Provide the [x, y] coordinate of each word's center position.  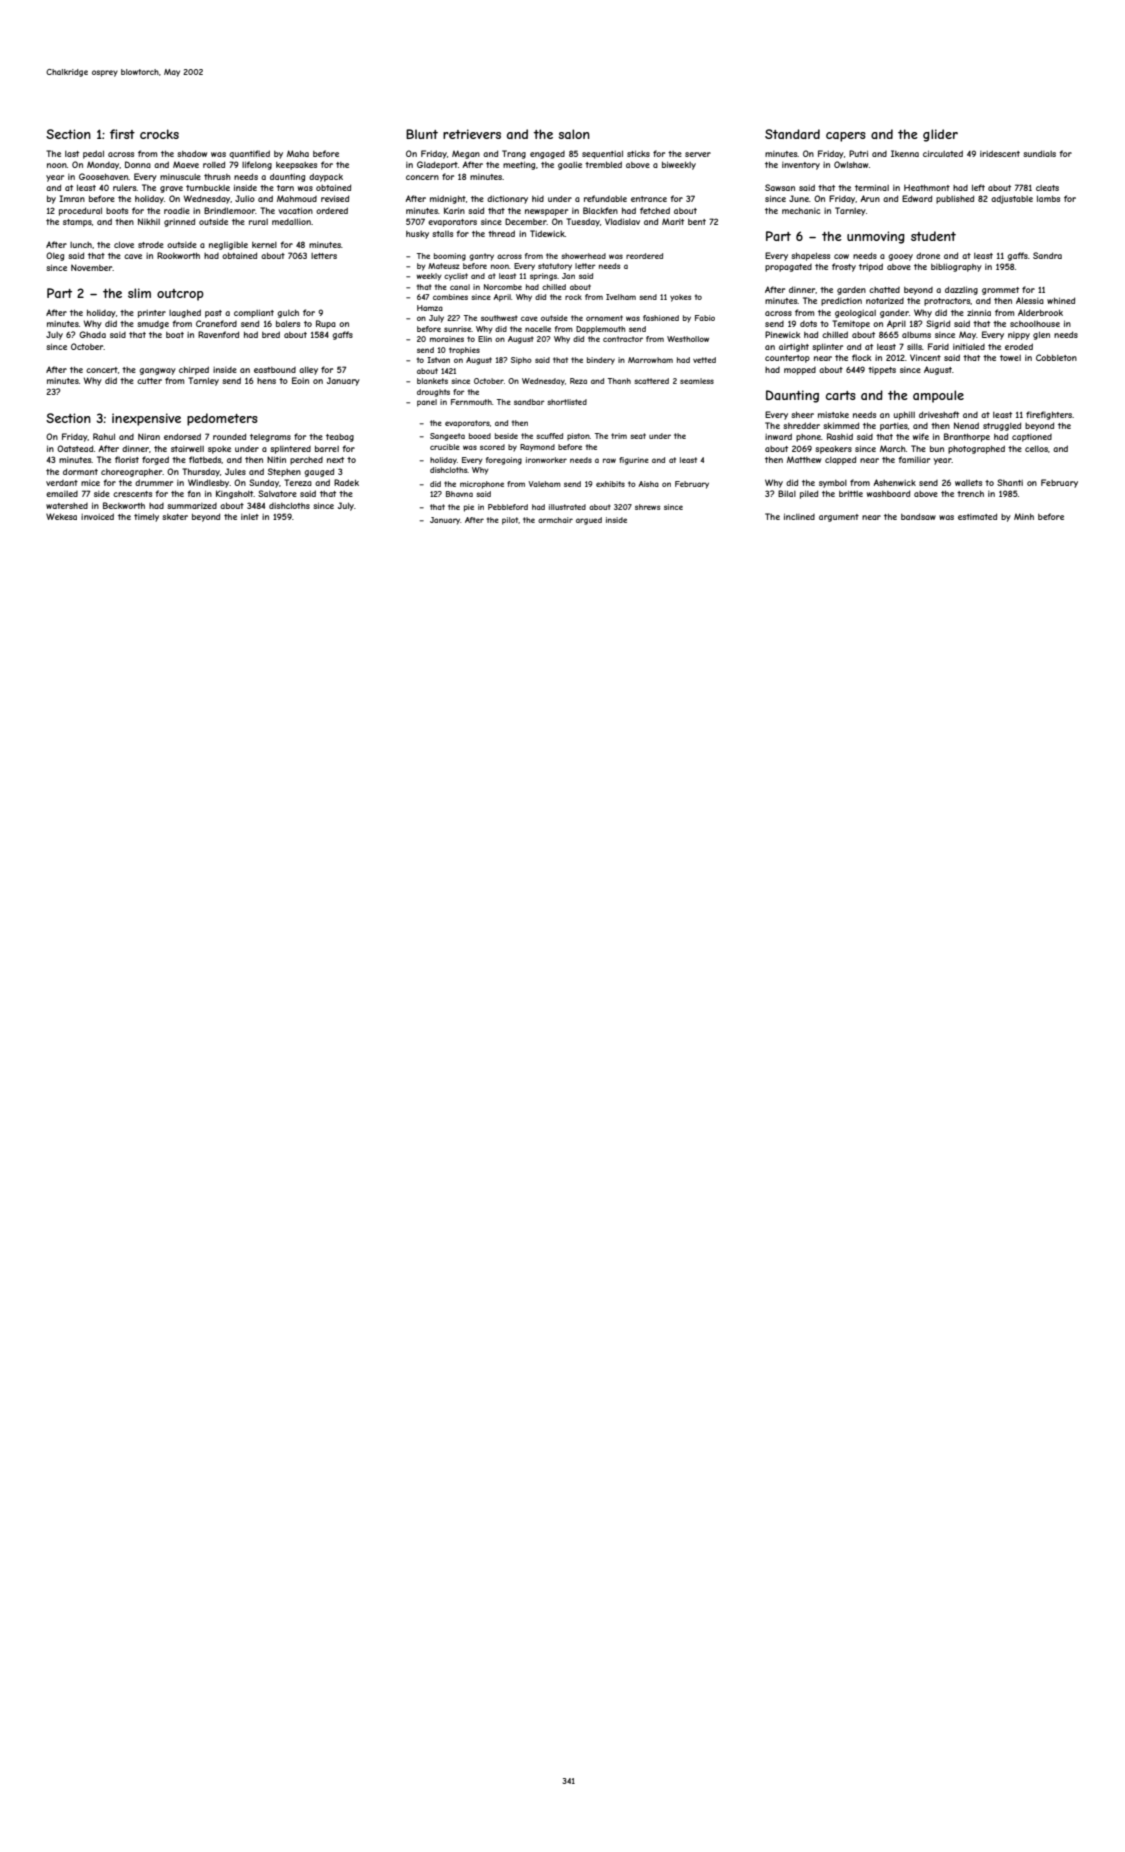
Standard [792, 134]
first [122, 134]
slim [139, 293]
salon [574, 134]
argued [589, 521]
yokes [680, 298]
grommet [1000, 291]
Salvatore [277, 493]
